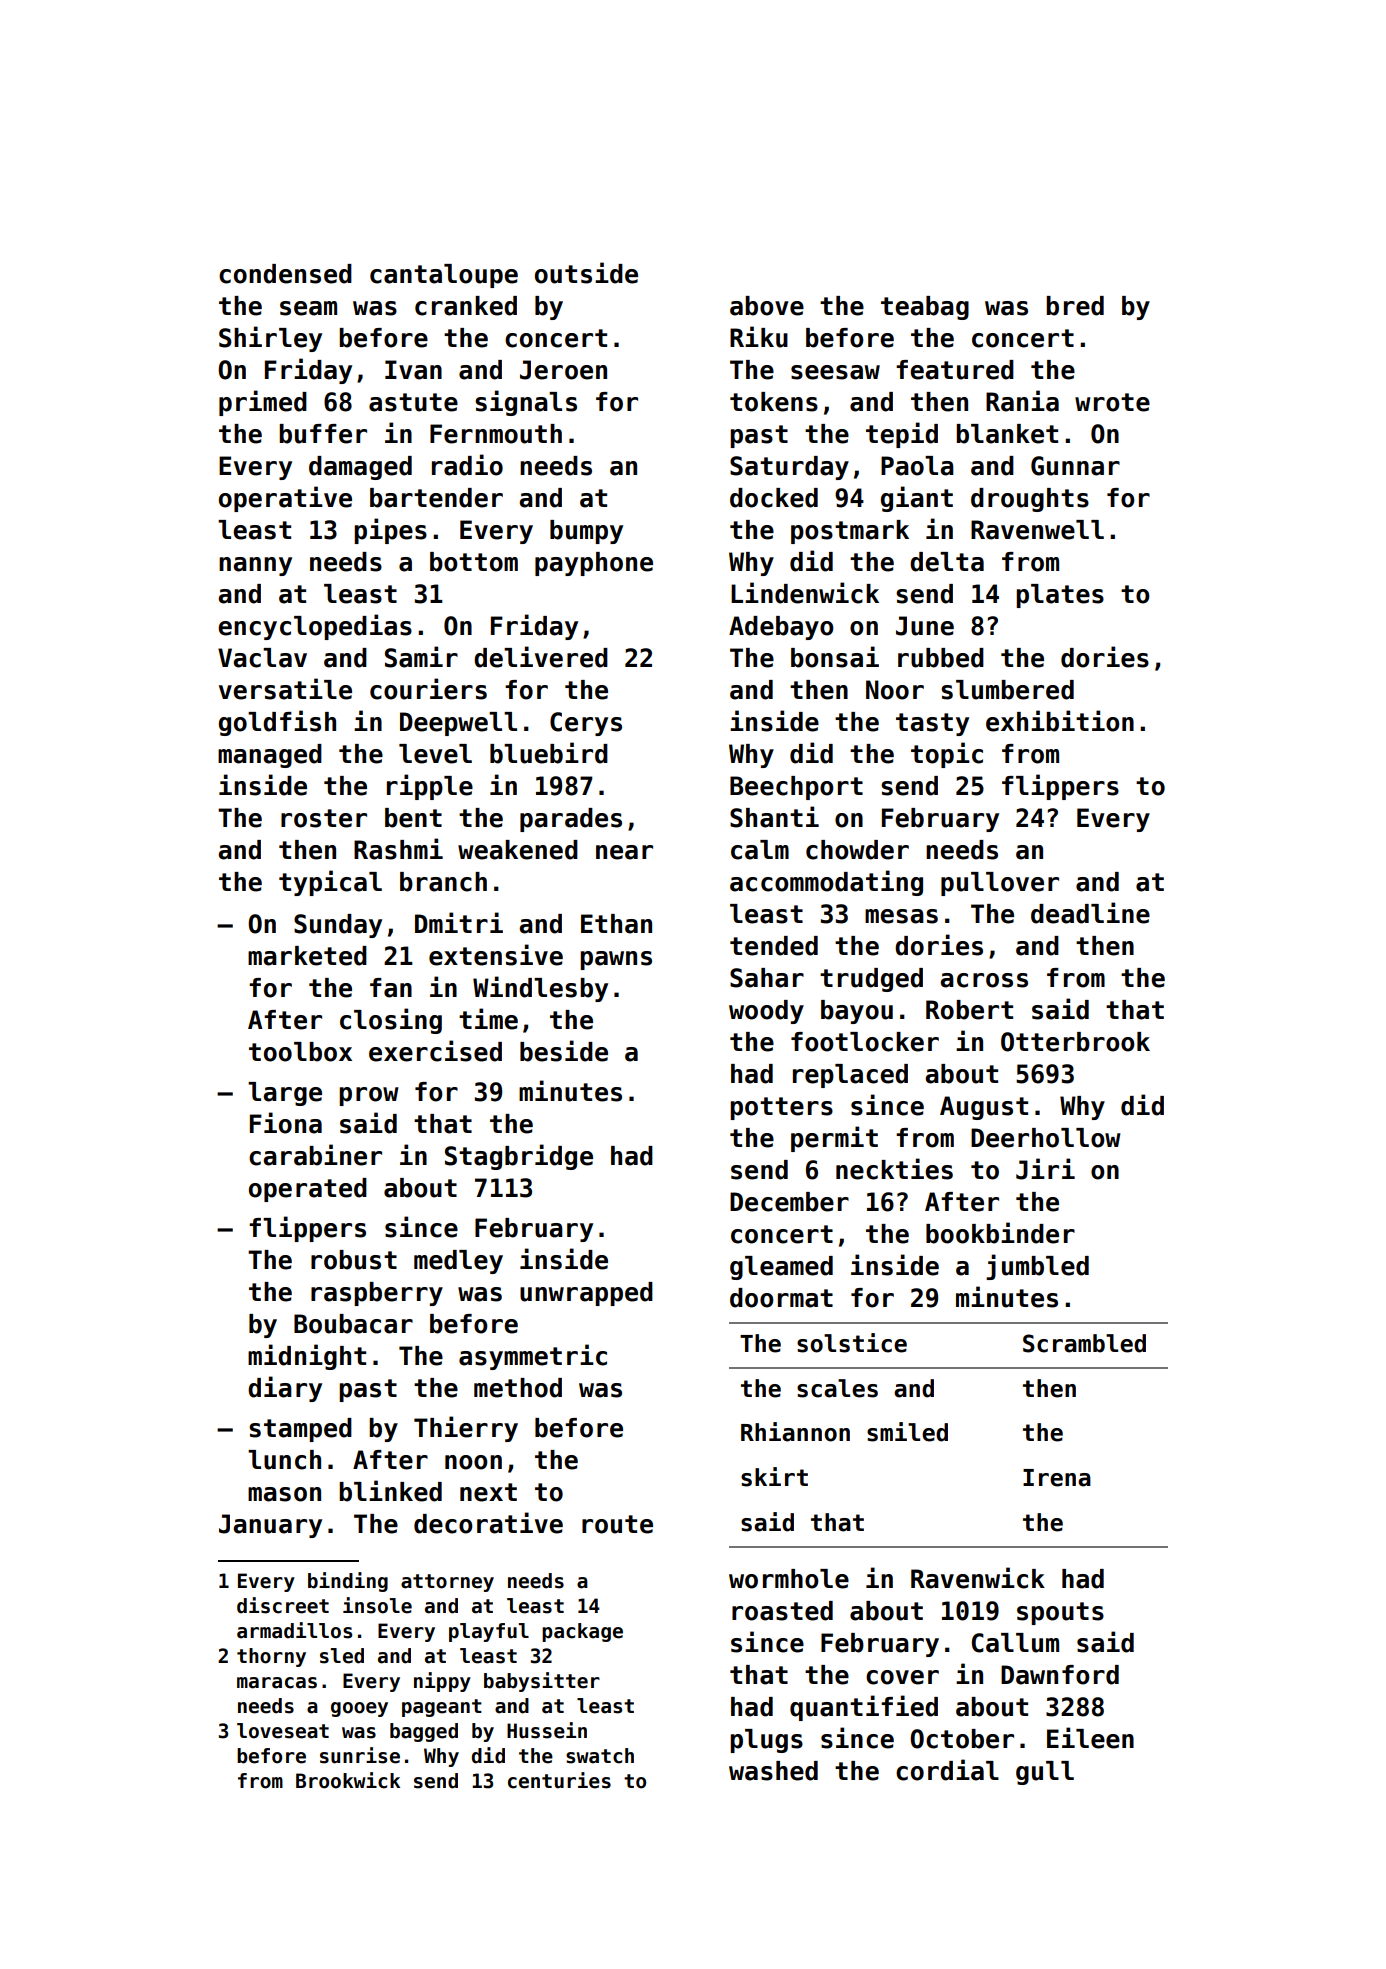 The width and height of the document is (1386, 1969). What do you see at coordinates (359, 1709) in the document?
I see `gooey` at bounding box center [359, 1709].
